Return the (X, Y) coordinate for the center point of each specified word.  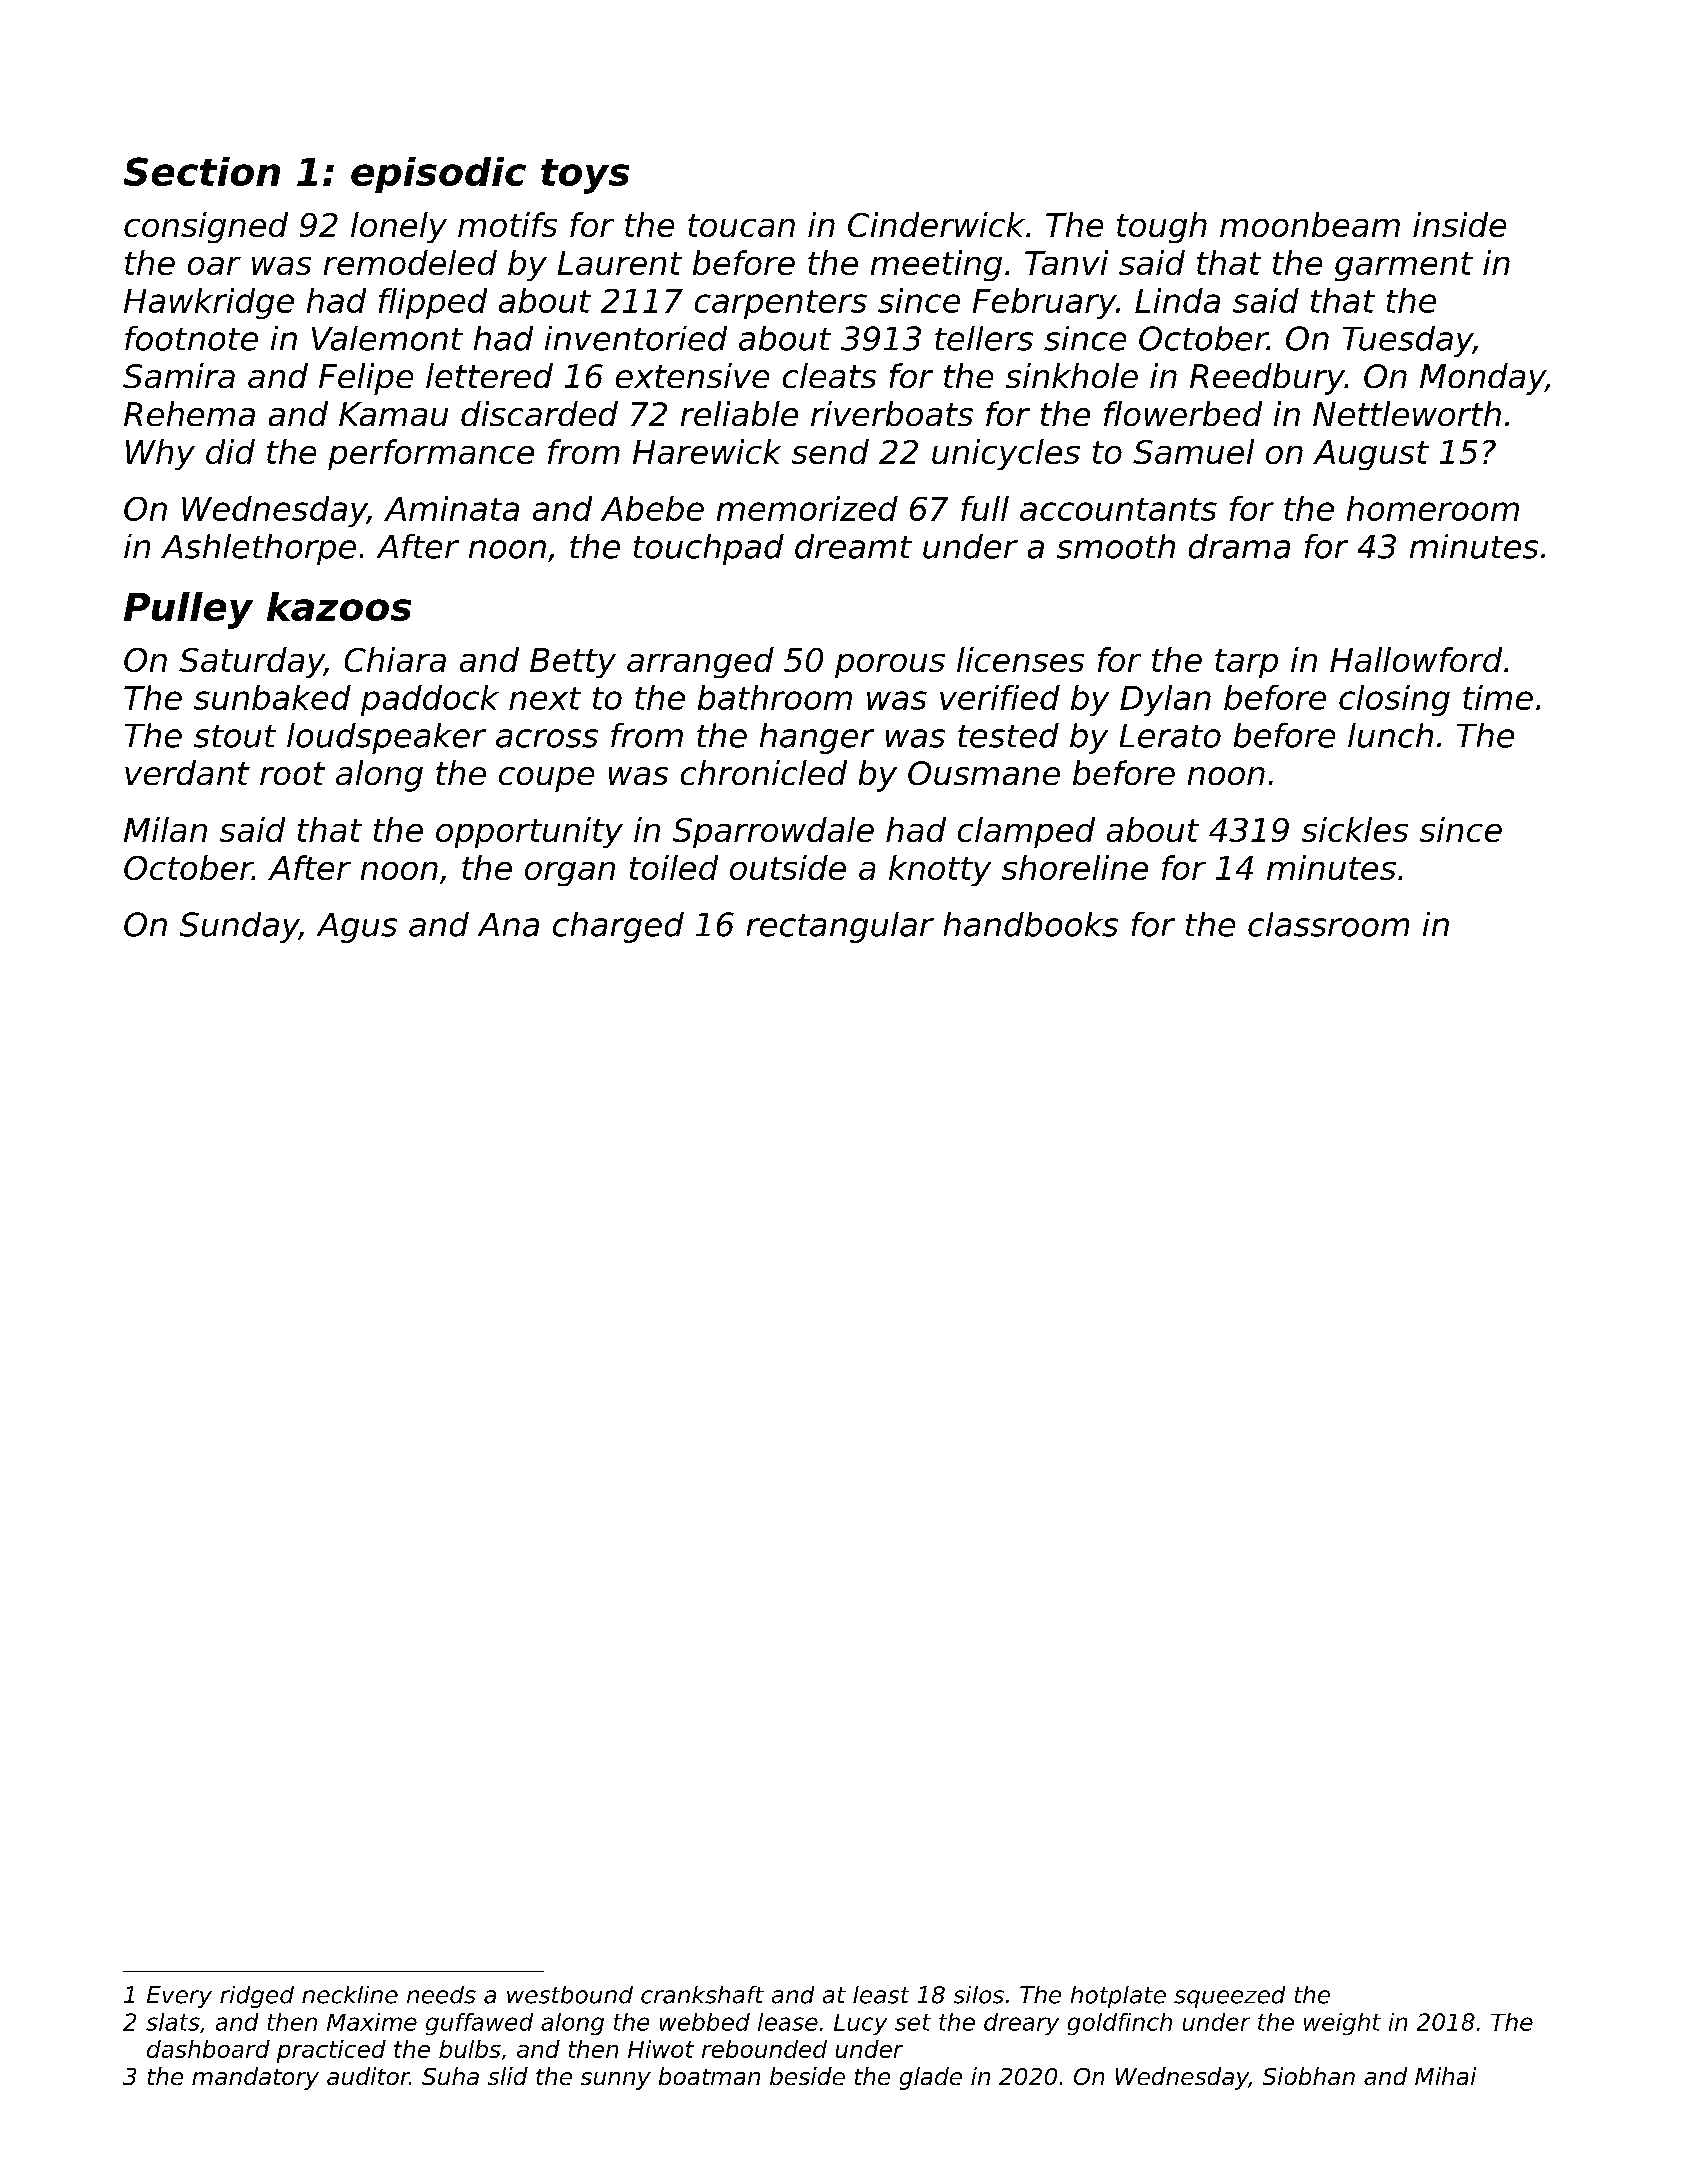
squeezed (1229, 1997)
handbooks (1031, 924)
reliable (739, 413)
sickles (1355, 829)
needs (441, 1995)
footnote (191, 338)
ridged (257, 1997)
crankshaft (702, 1995)
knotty (940, 870)
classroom (1328, 924)
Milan (165, 829)
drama (1239, 546)
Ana (508, 925)
